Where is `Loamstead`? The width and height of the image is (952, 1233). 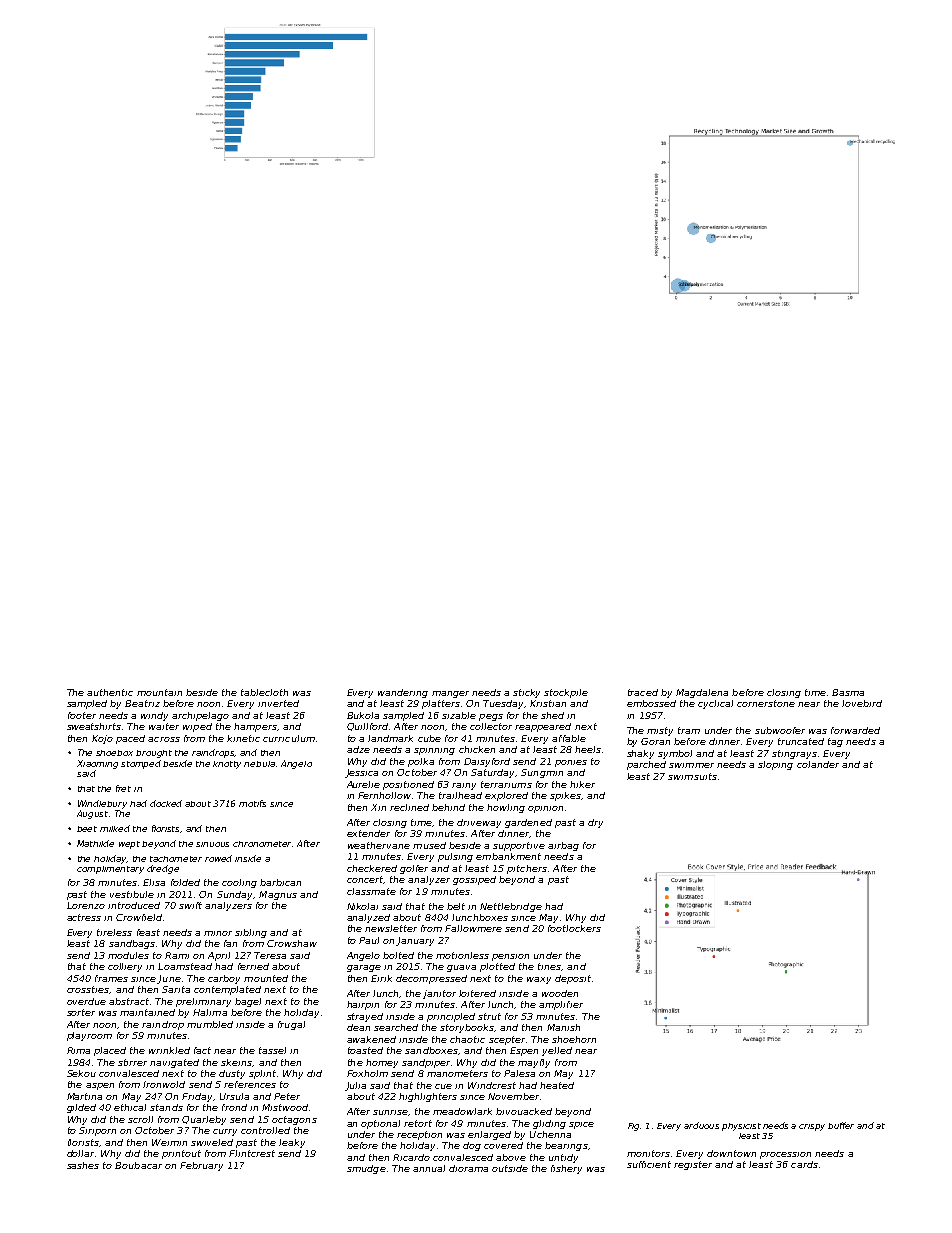
Loamstead is located at coordinates (185, 966).
